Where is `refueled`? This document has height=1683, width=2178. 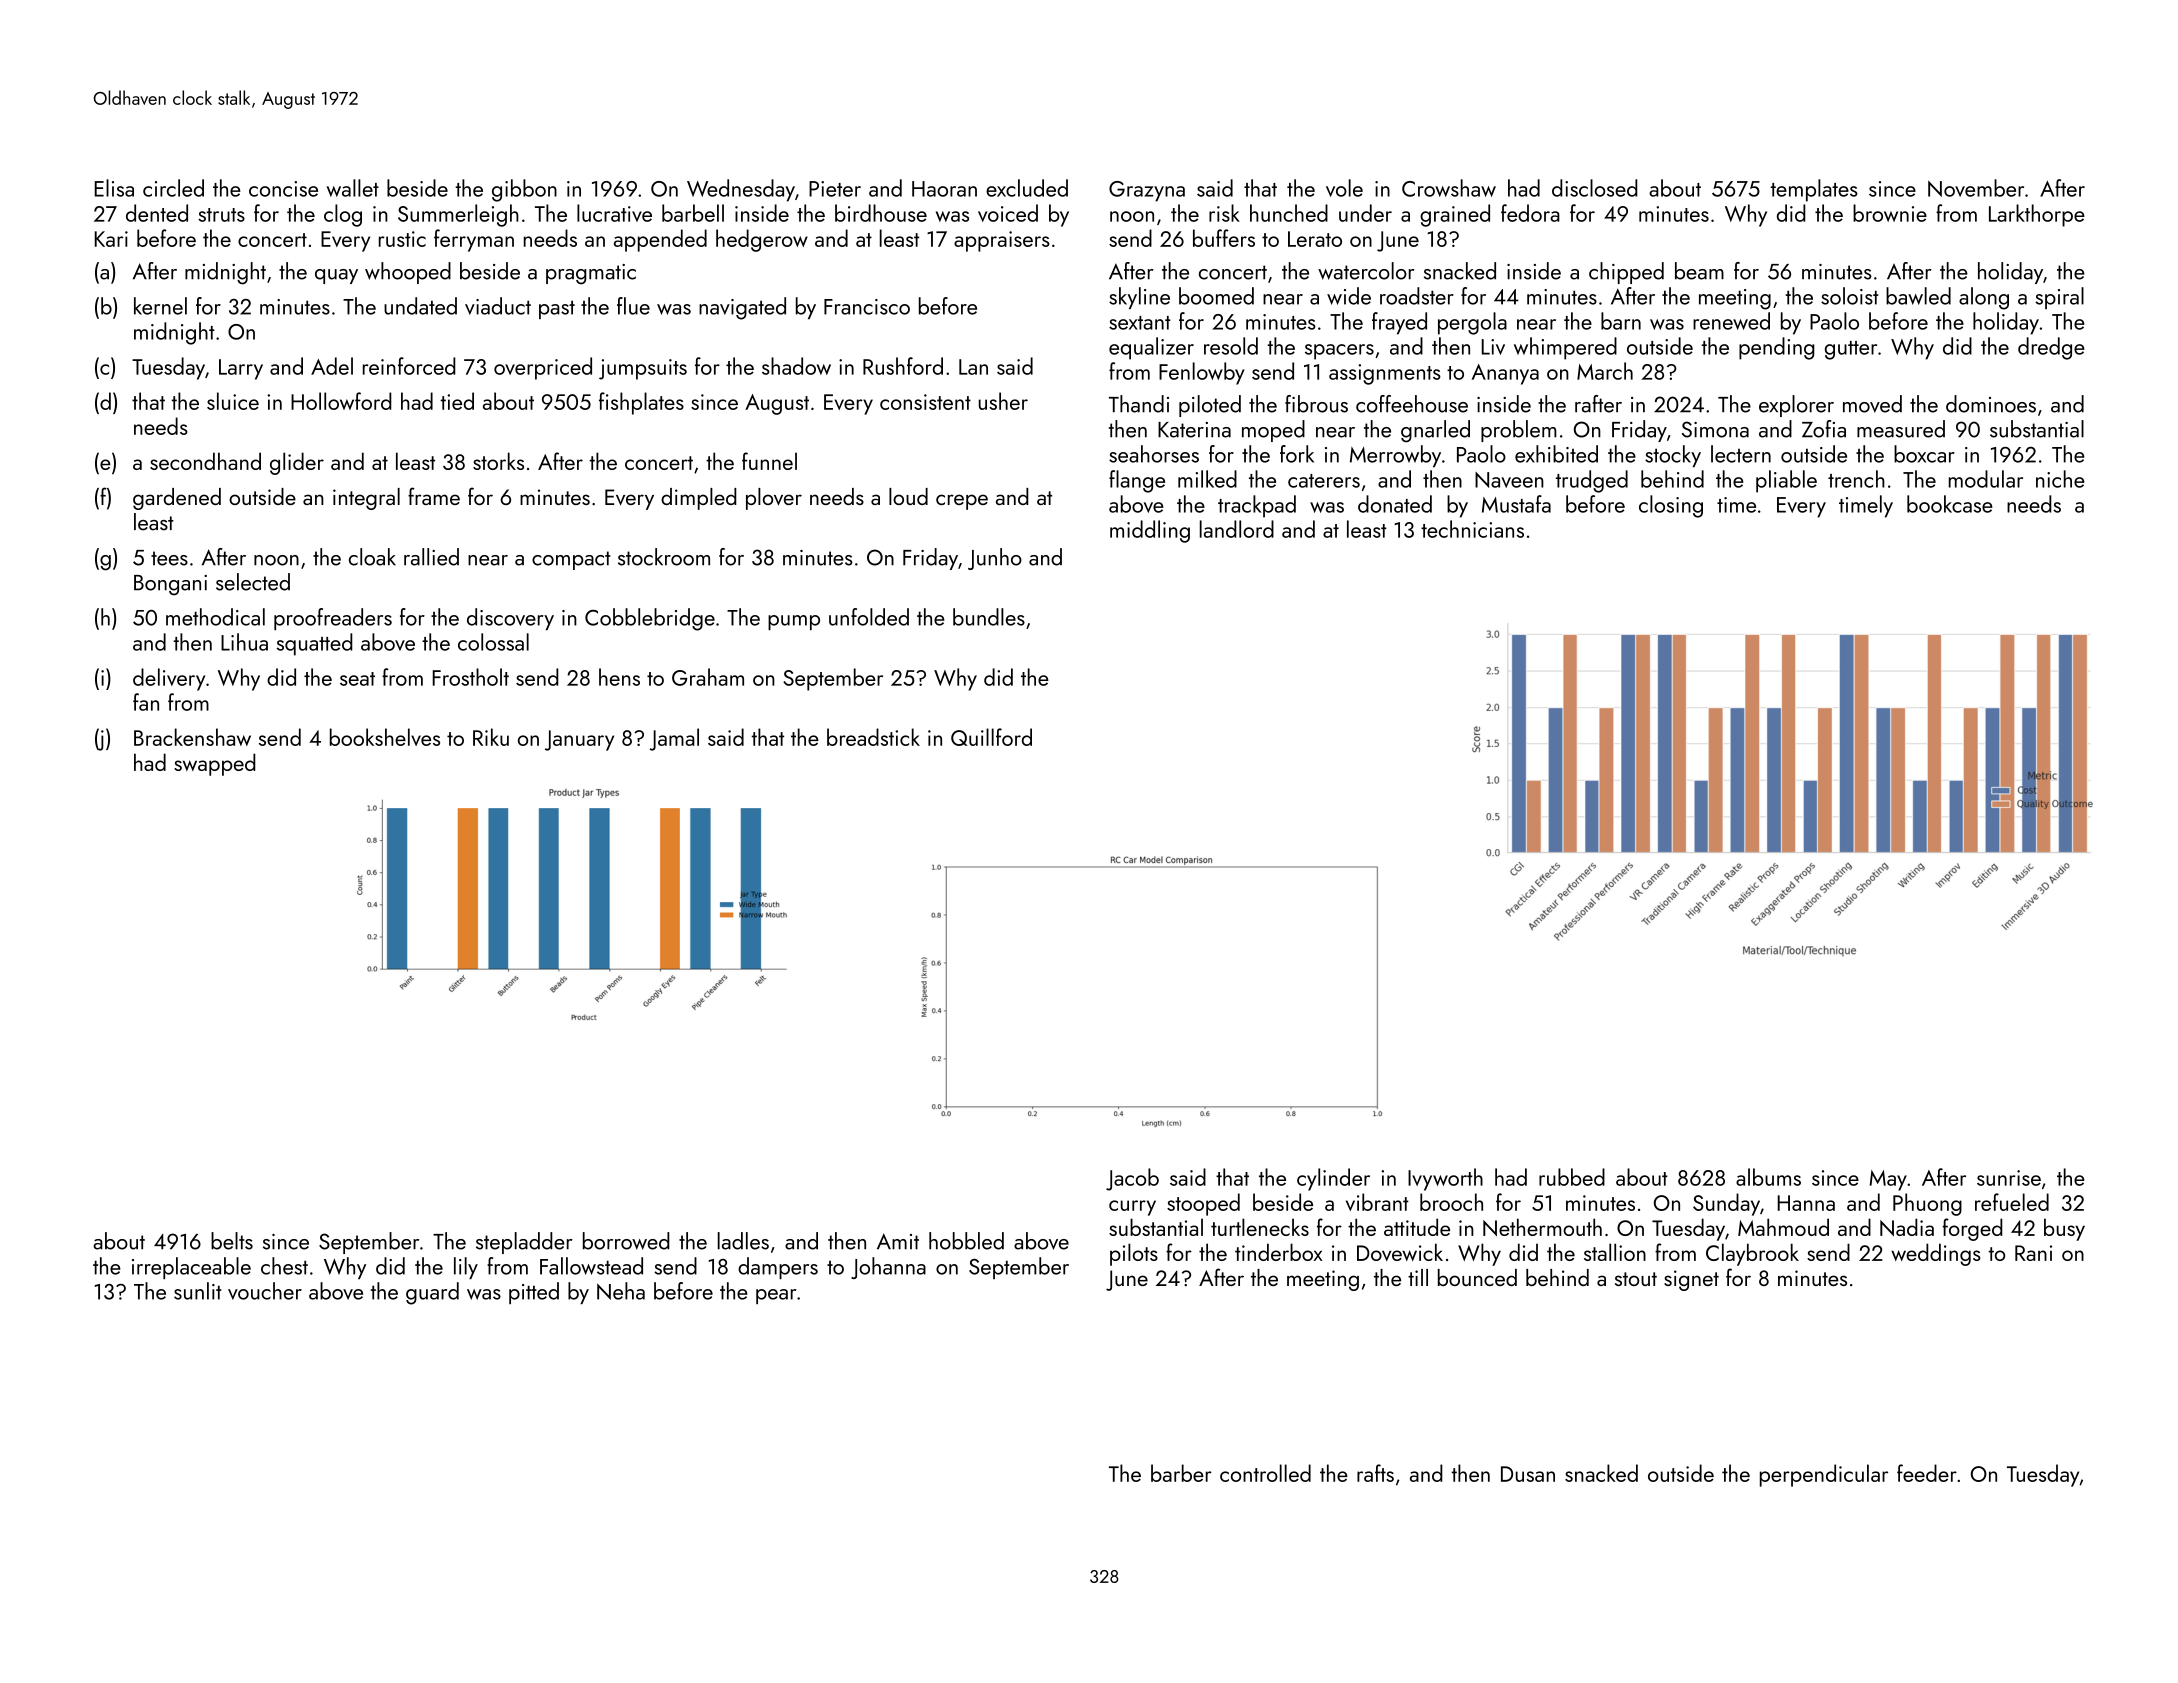 refueled is located at coordinates (2012, 1202).
